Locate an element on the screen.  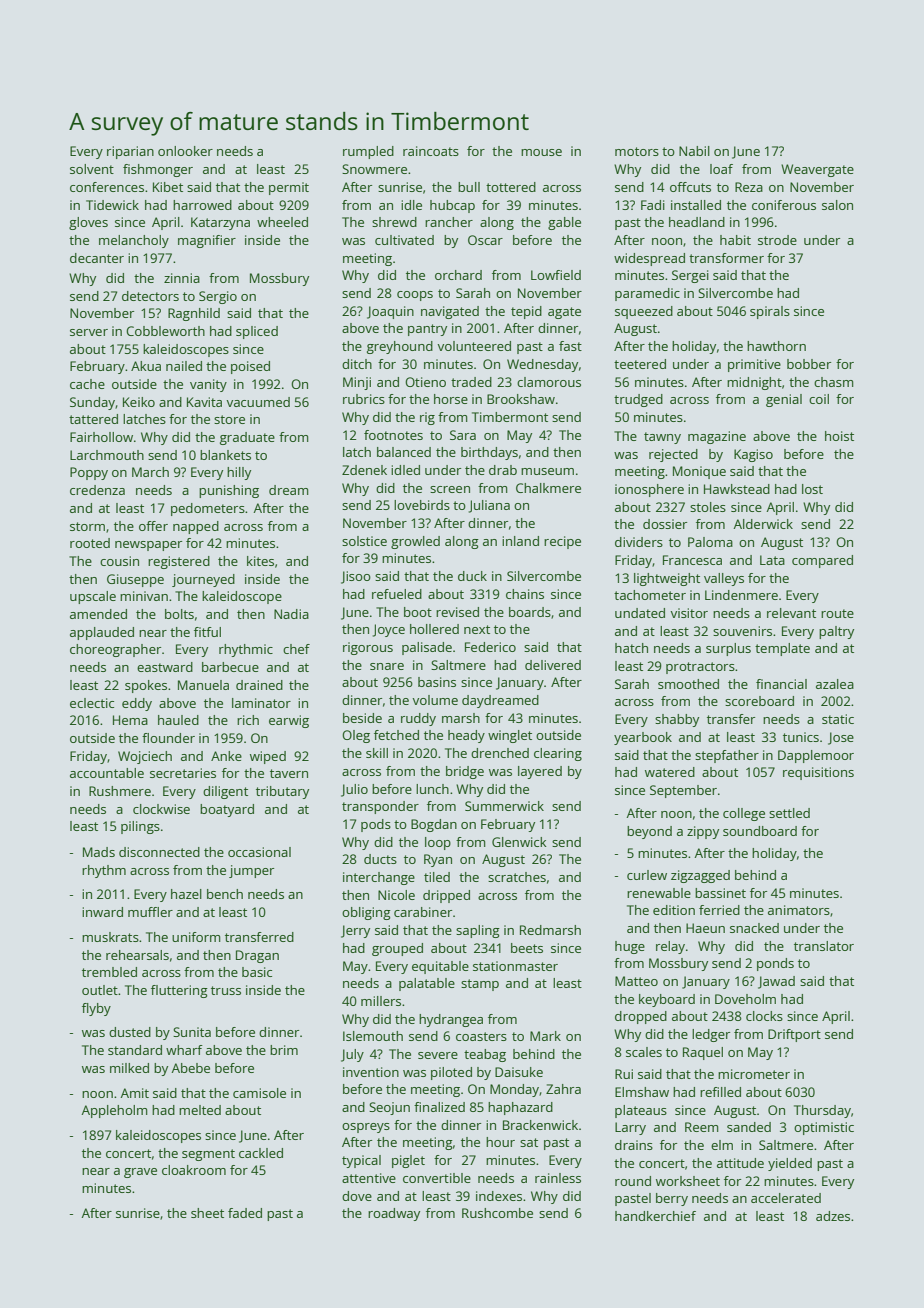
solvent is located at coordinates (92, 169).
